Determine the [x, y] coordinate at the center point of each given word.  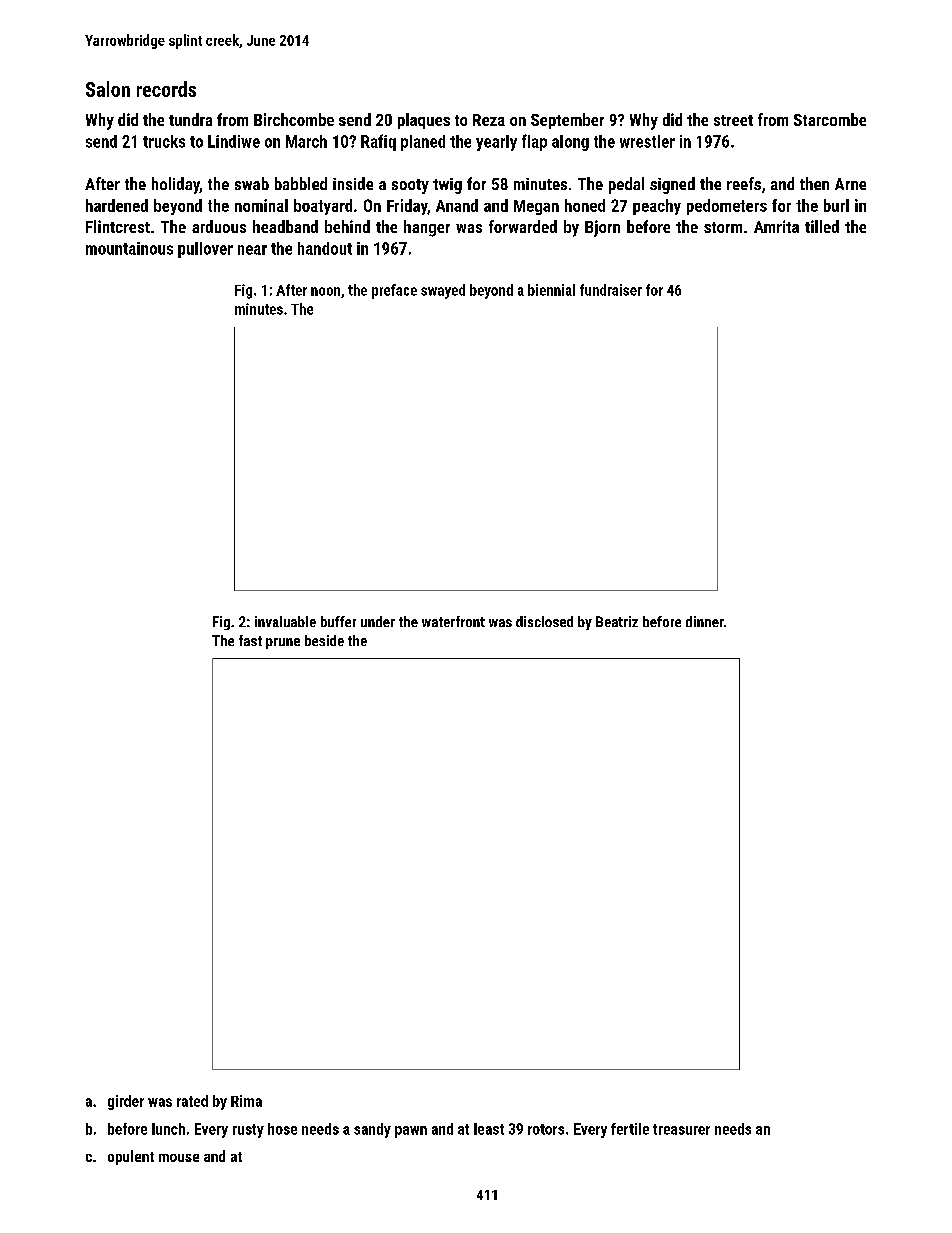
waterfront [453, 621]
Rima [246, 1101]
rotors [546, 1129]
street [733, 120]
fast [250, 640]
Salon [108, 89]
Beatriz [617, 621]
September [567, 121]
